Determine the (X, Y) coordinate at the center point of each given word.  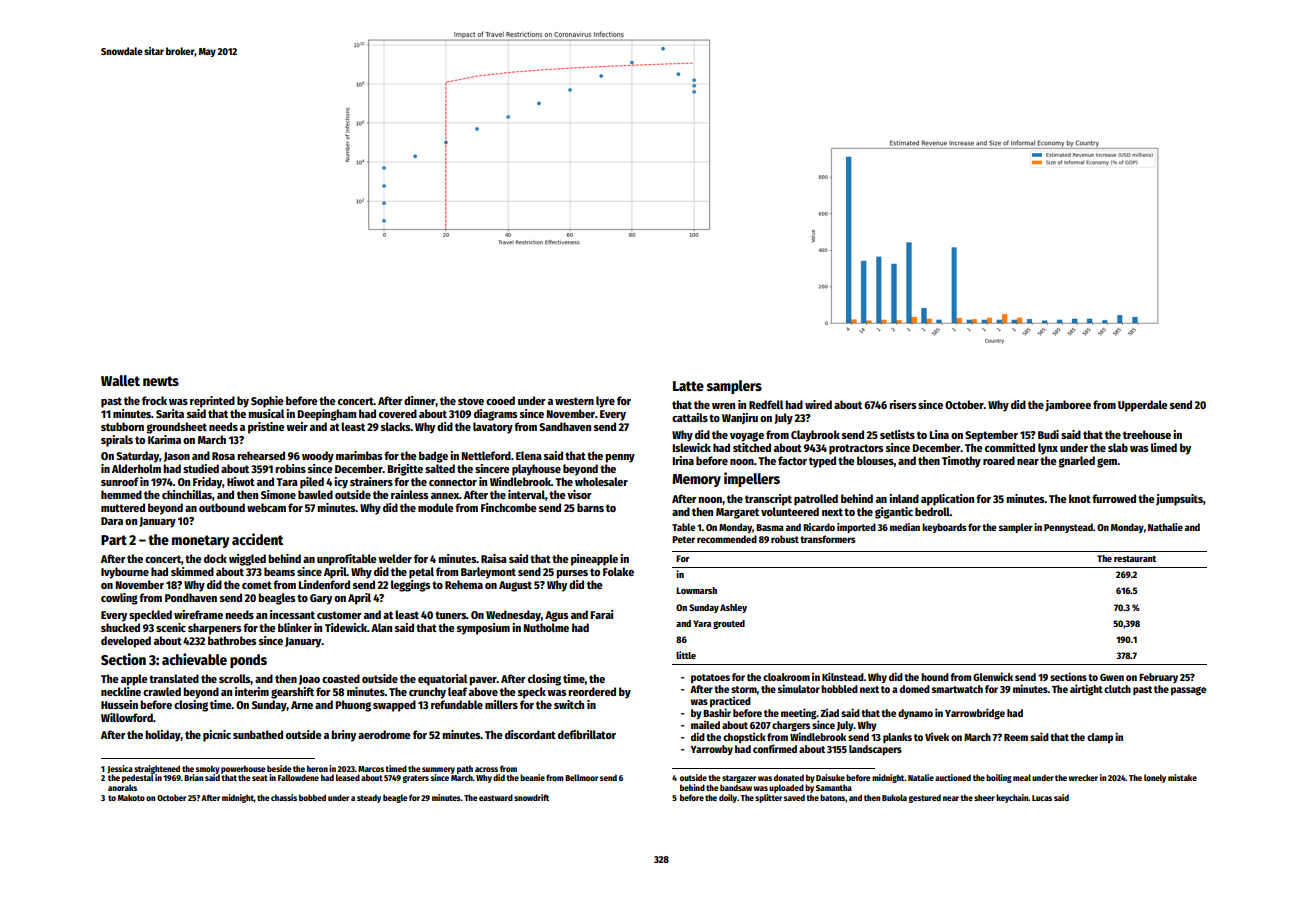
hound (935, 677)
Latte (688, 386)
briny (343, 736)
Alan (381, 627)
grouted (729, 624)
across (486, 769)
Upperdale (1143, 406)
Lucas (1042, 798)
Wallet (120, 380)
